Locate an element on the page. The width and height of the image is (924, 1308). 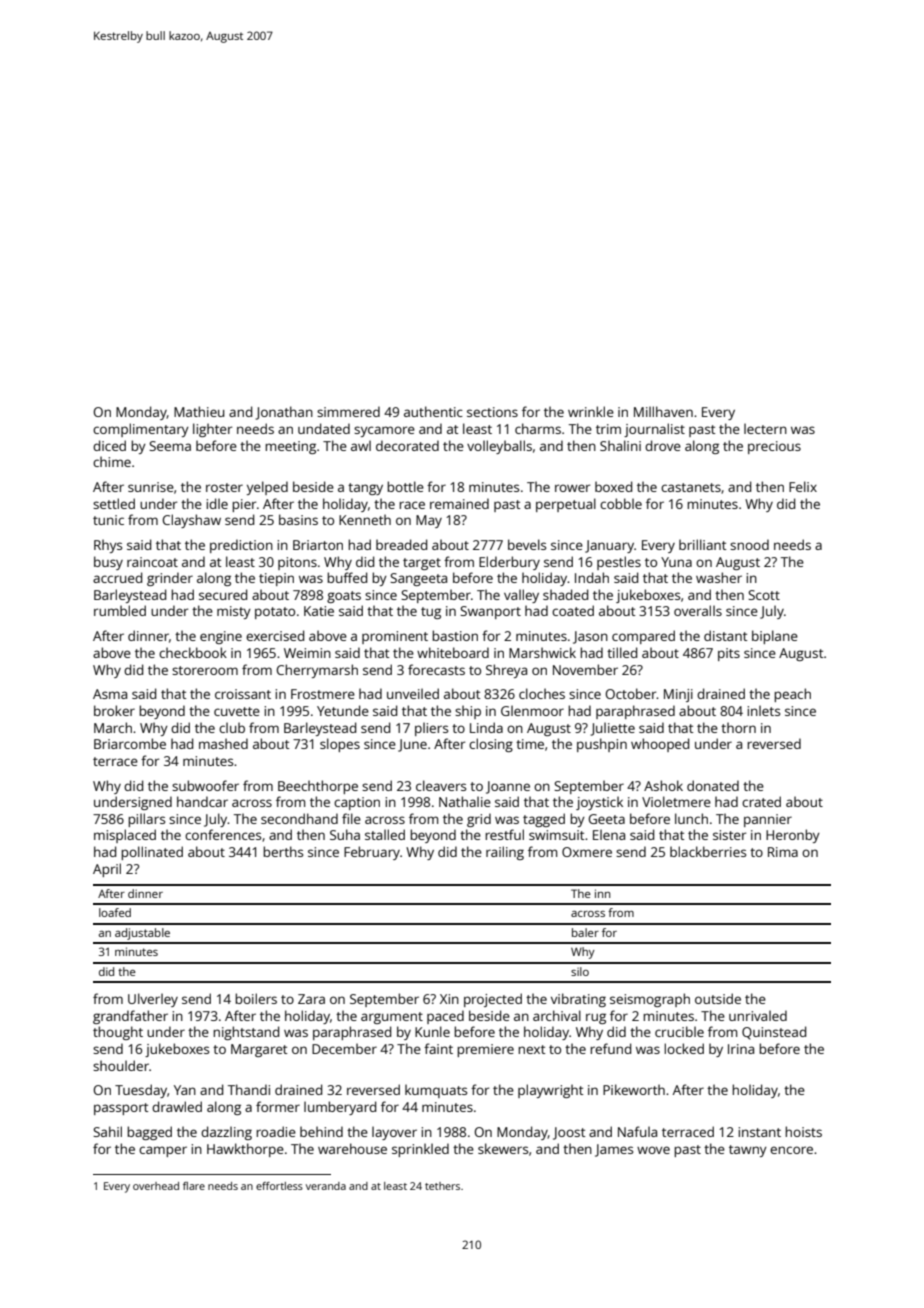
December is located at coordinates (344, 1048).
